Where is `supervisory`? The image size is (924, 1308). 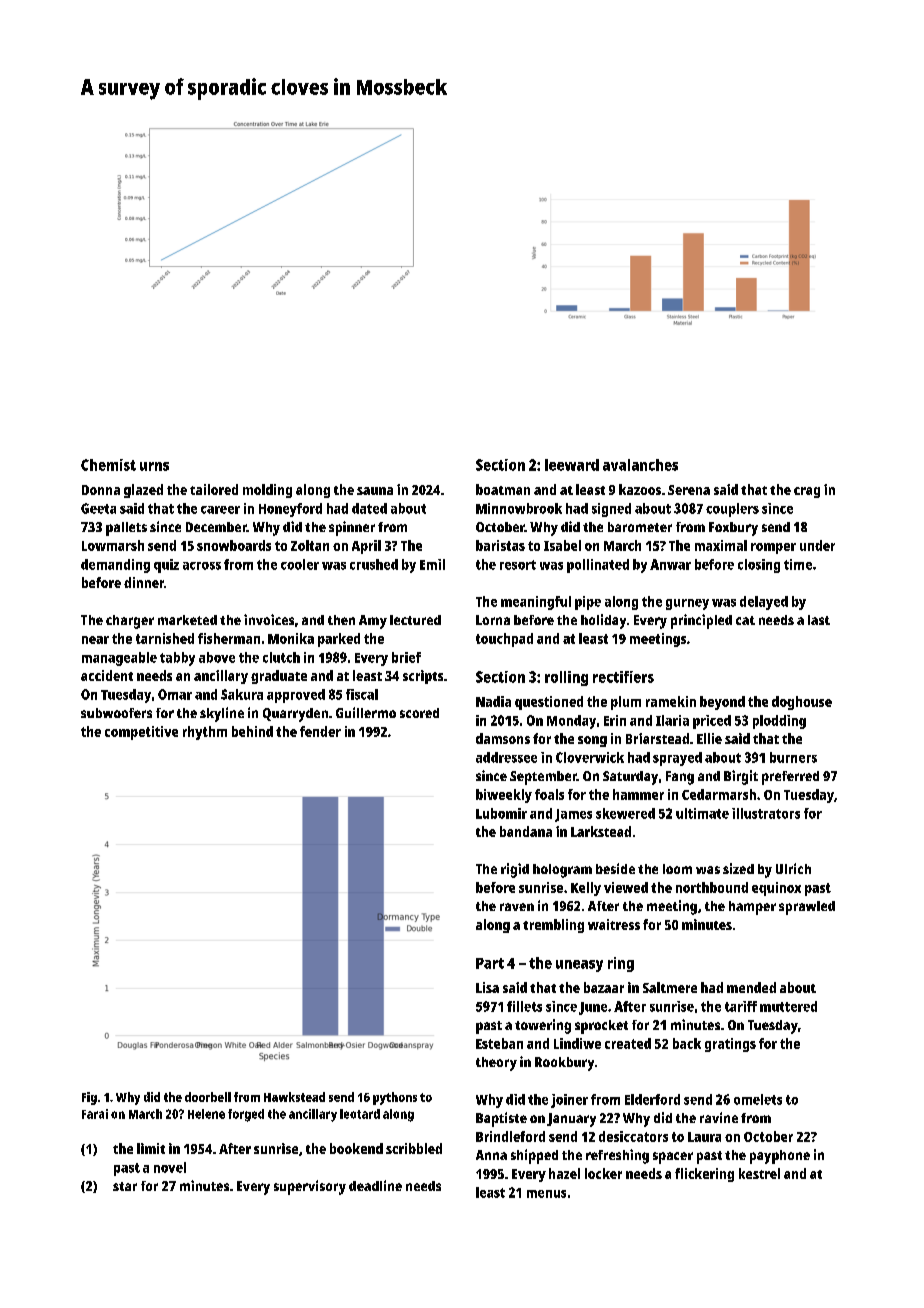
supervisory is located at coordinates (310, 1187).
